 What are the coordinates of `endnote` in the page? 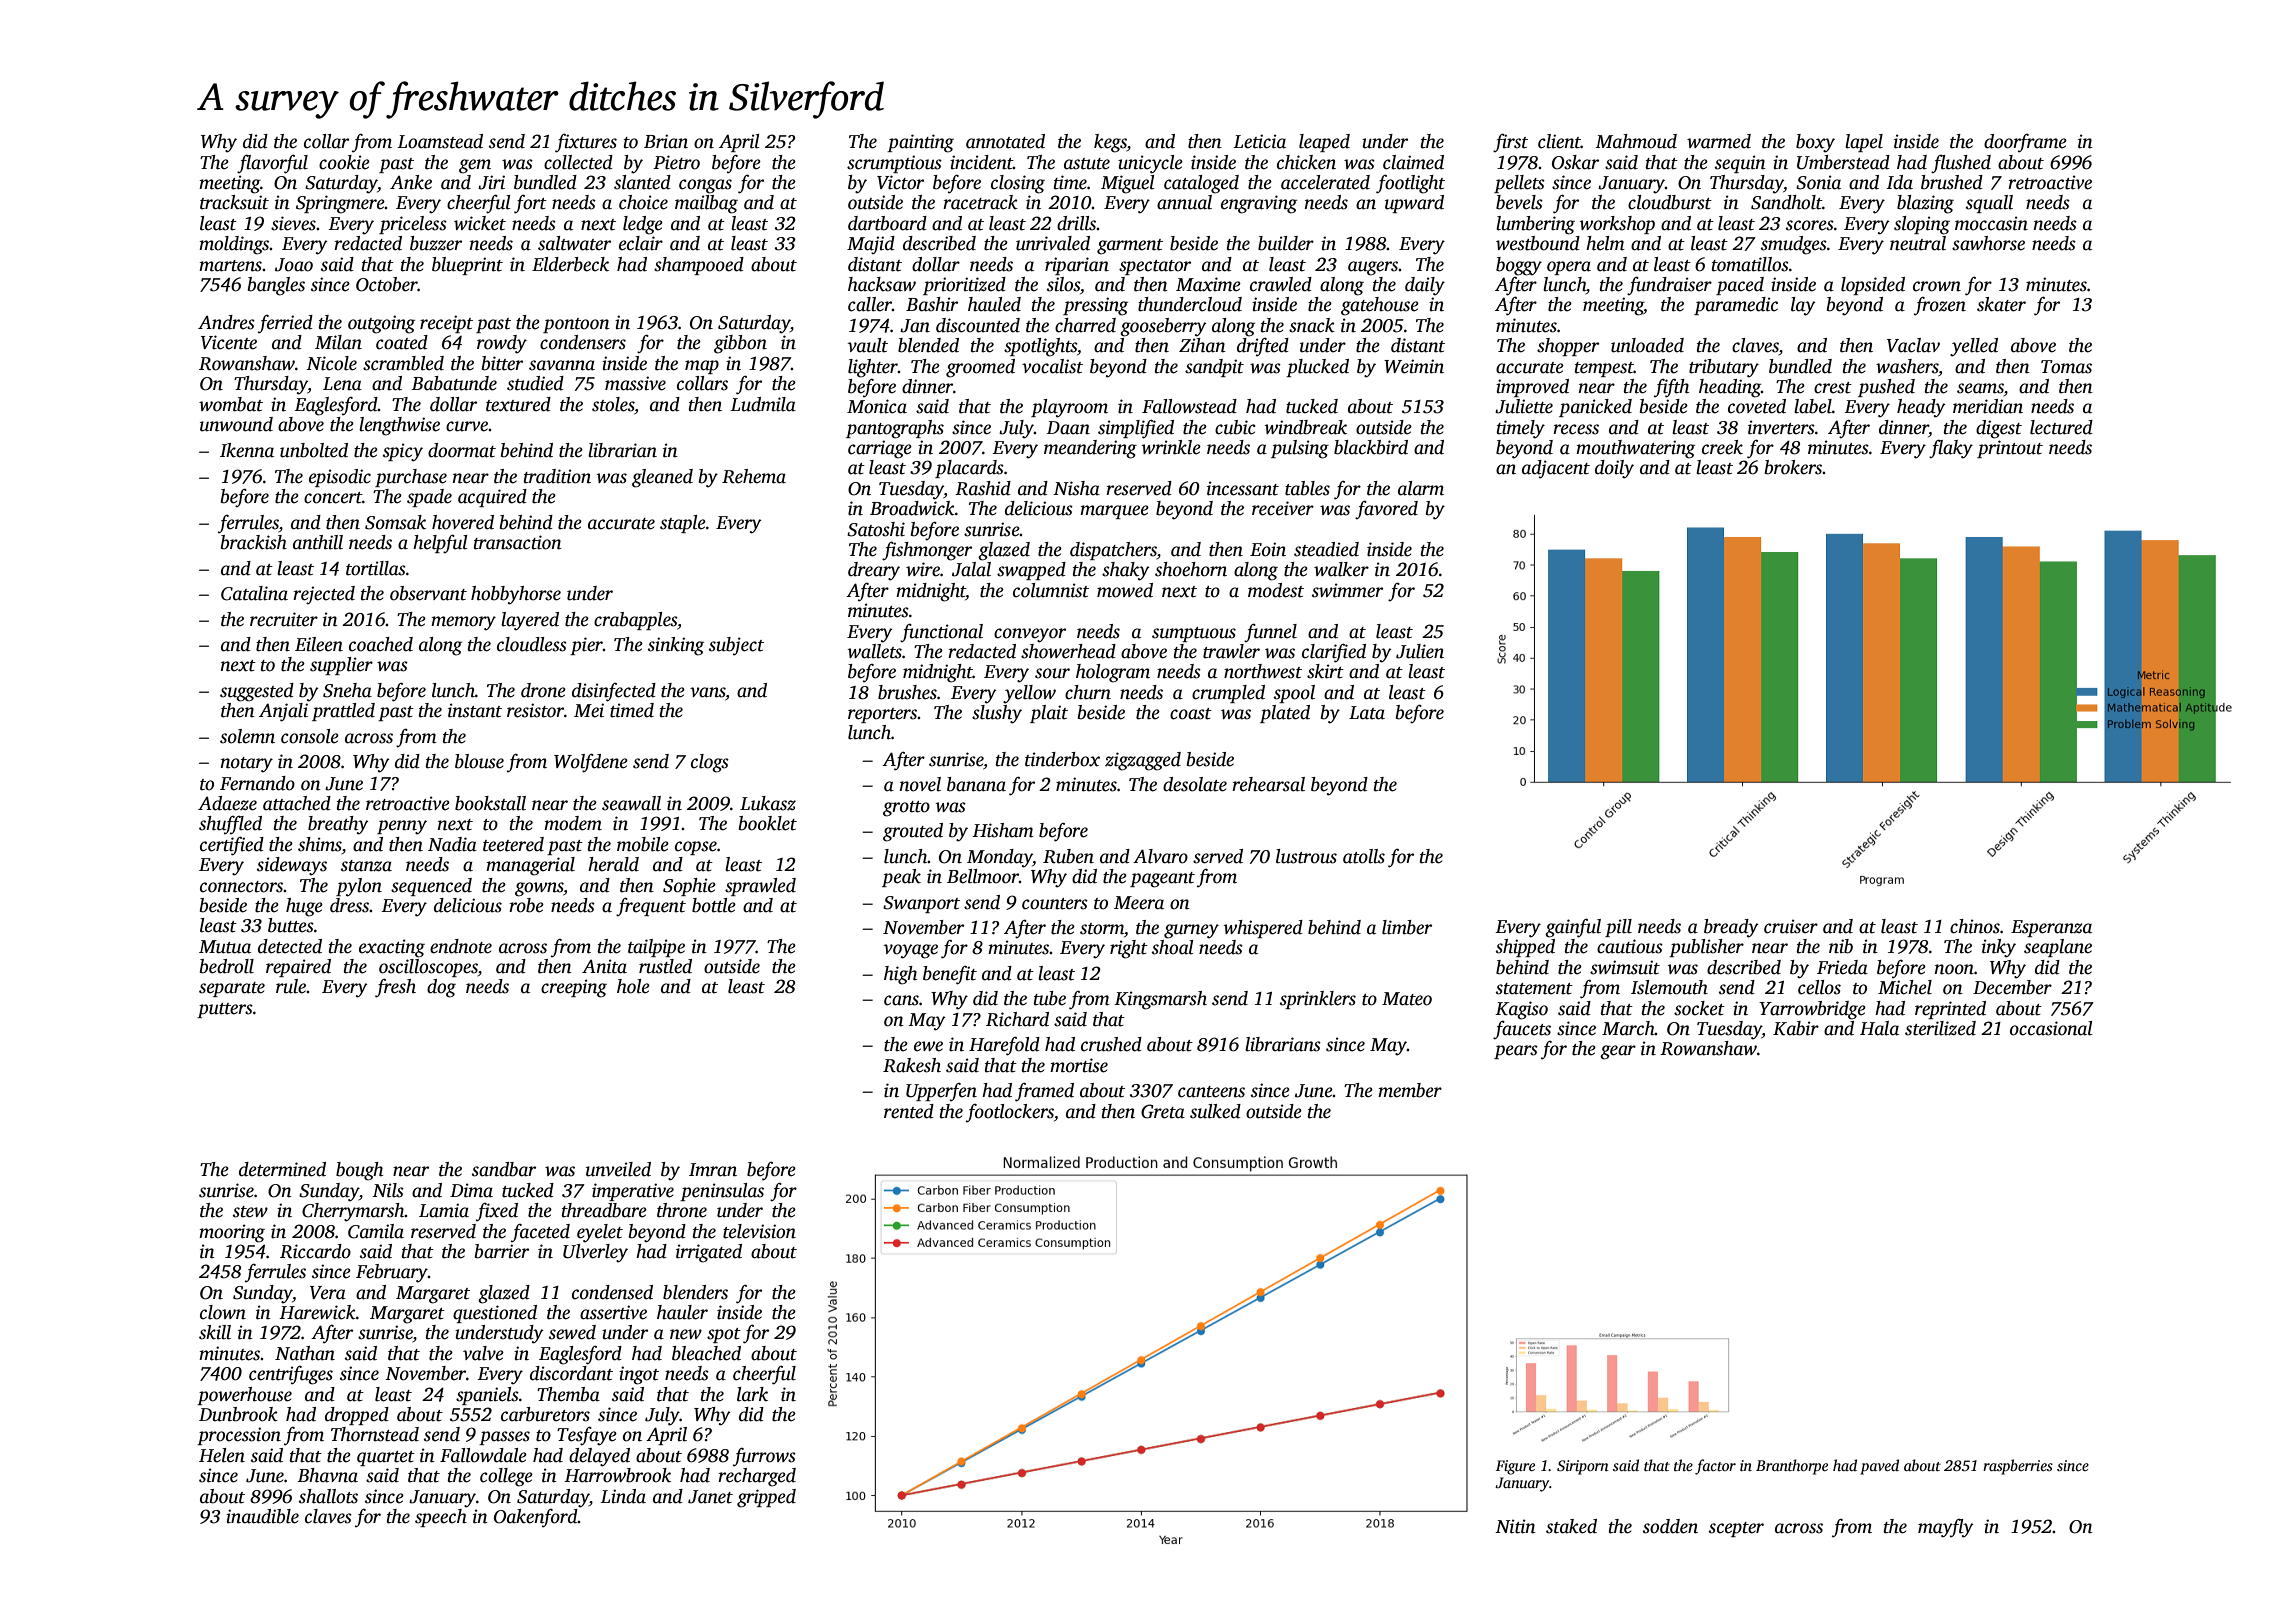 It's located at (461, 946).
